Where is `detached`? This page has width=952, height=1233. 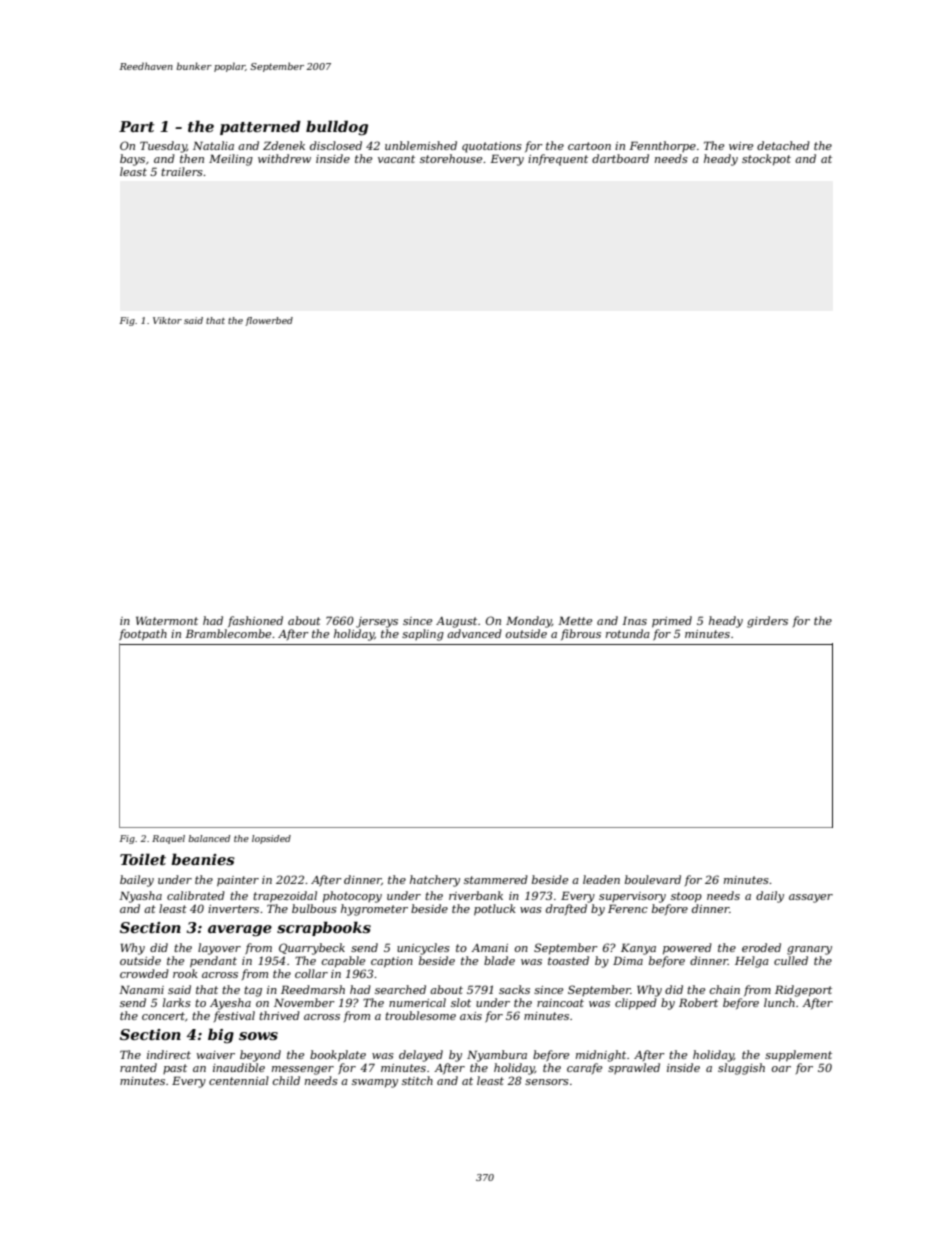 detached is located at coordinates (783, 145).
